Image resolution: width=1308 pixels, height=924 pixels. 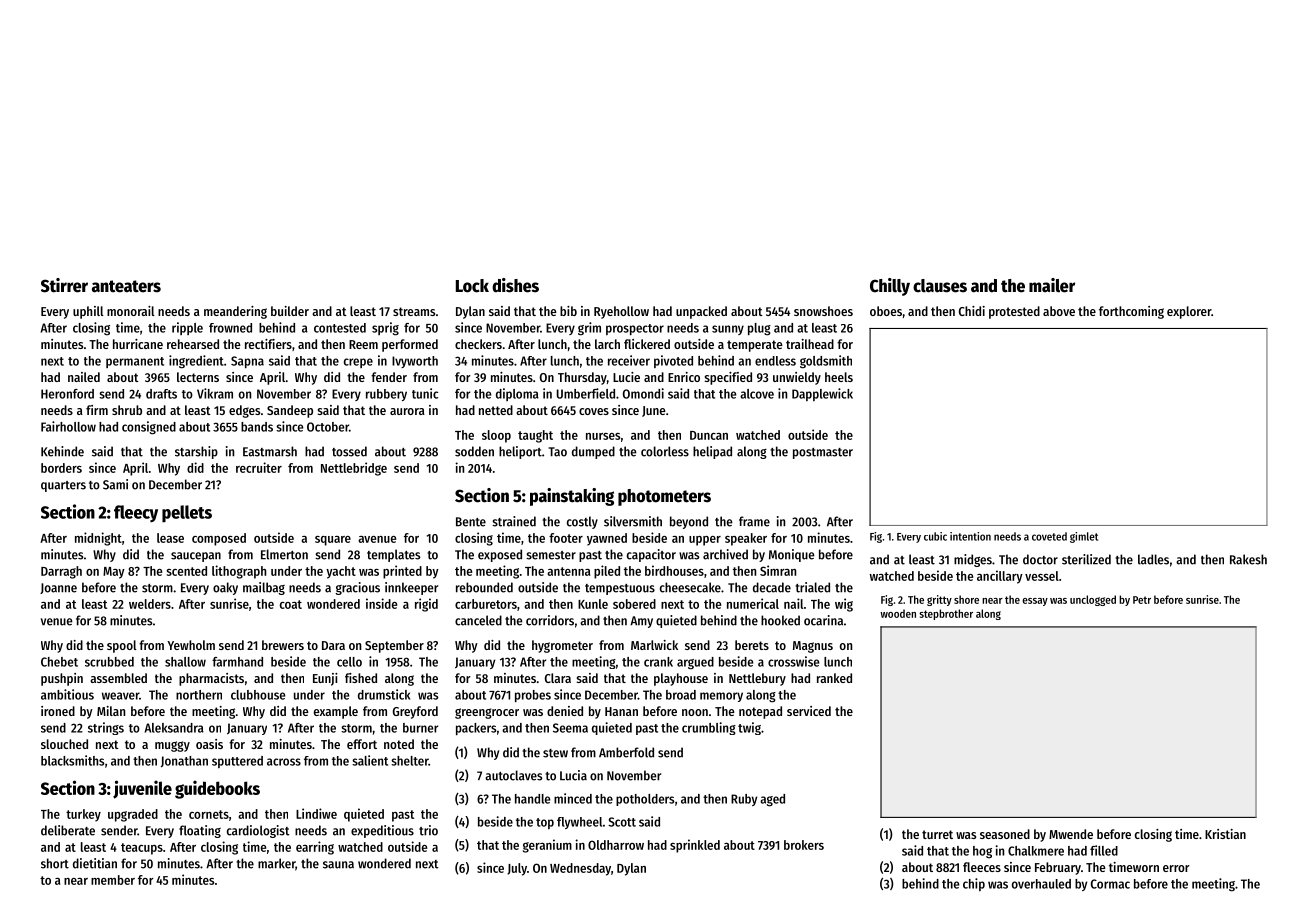 I want to click on Yewholm, so click(x=191, y=645).
